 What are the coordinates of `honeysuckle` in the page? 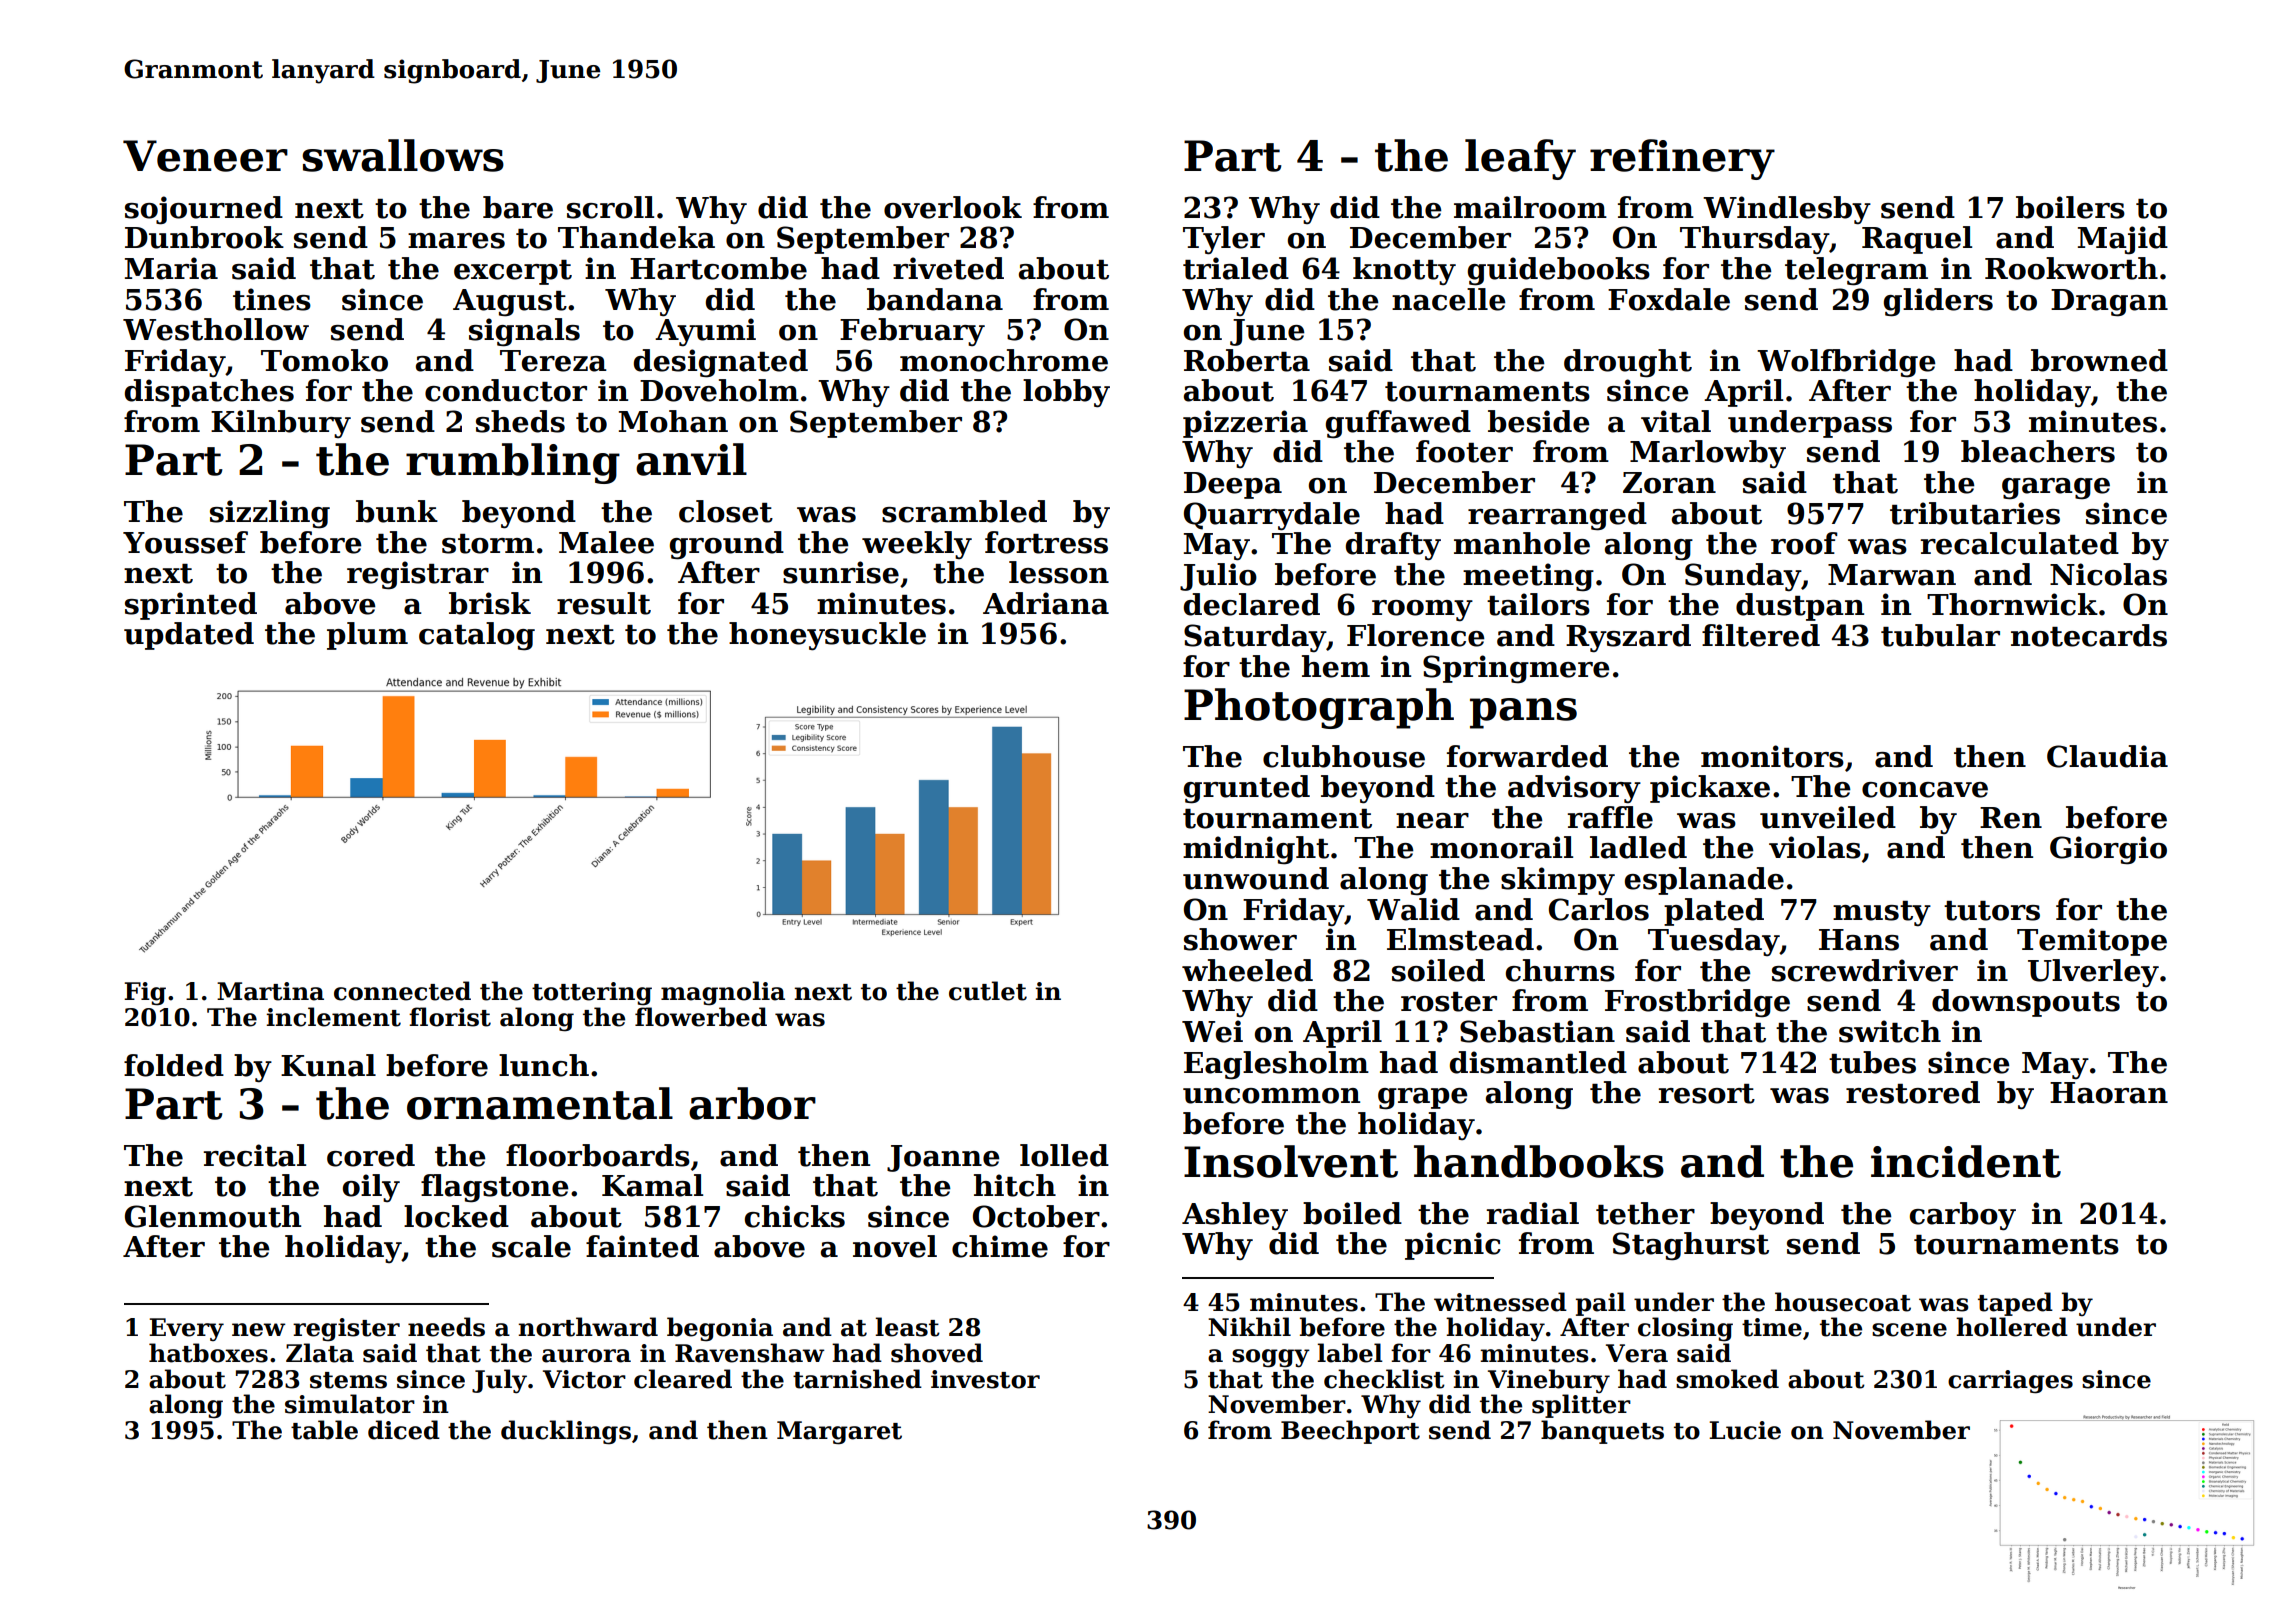 It's located at (827, 636).
